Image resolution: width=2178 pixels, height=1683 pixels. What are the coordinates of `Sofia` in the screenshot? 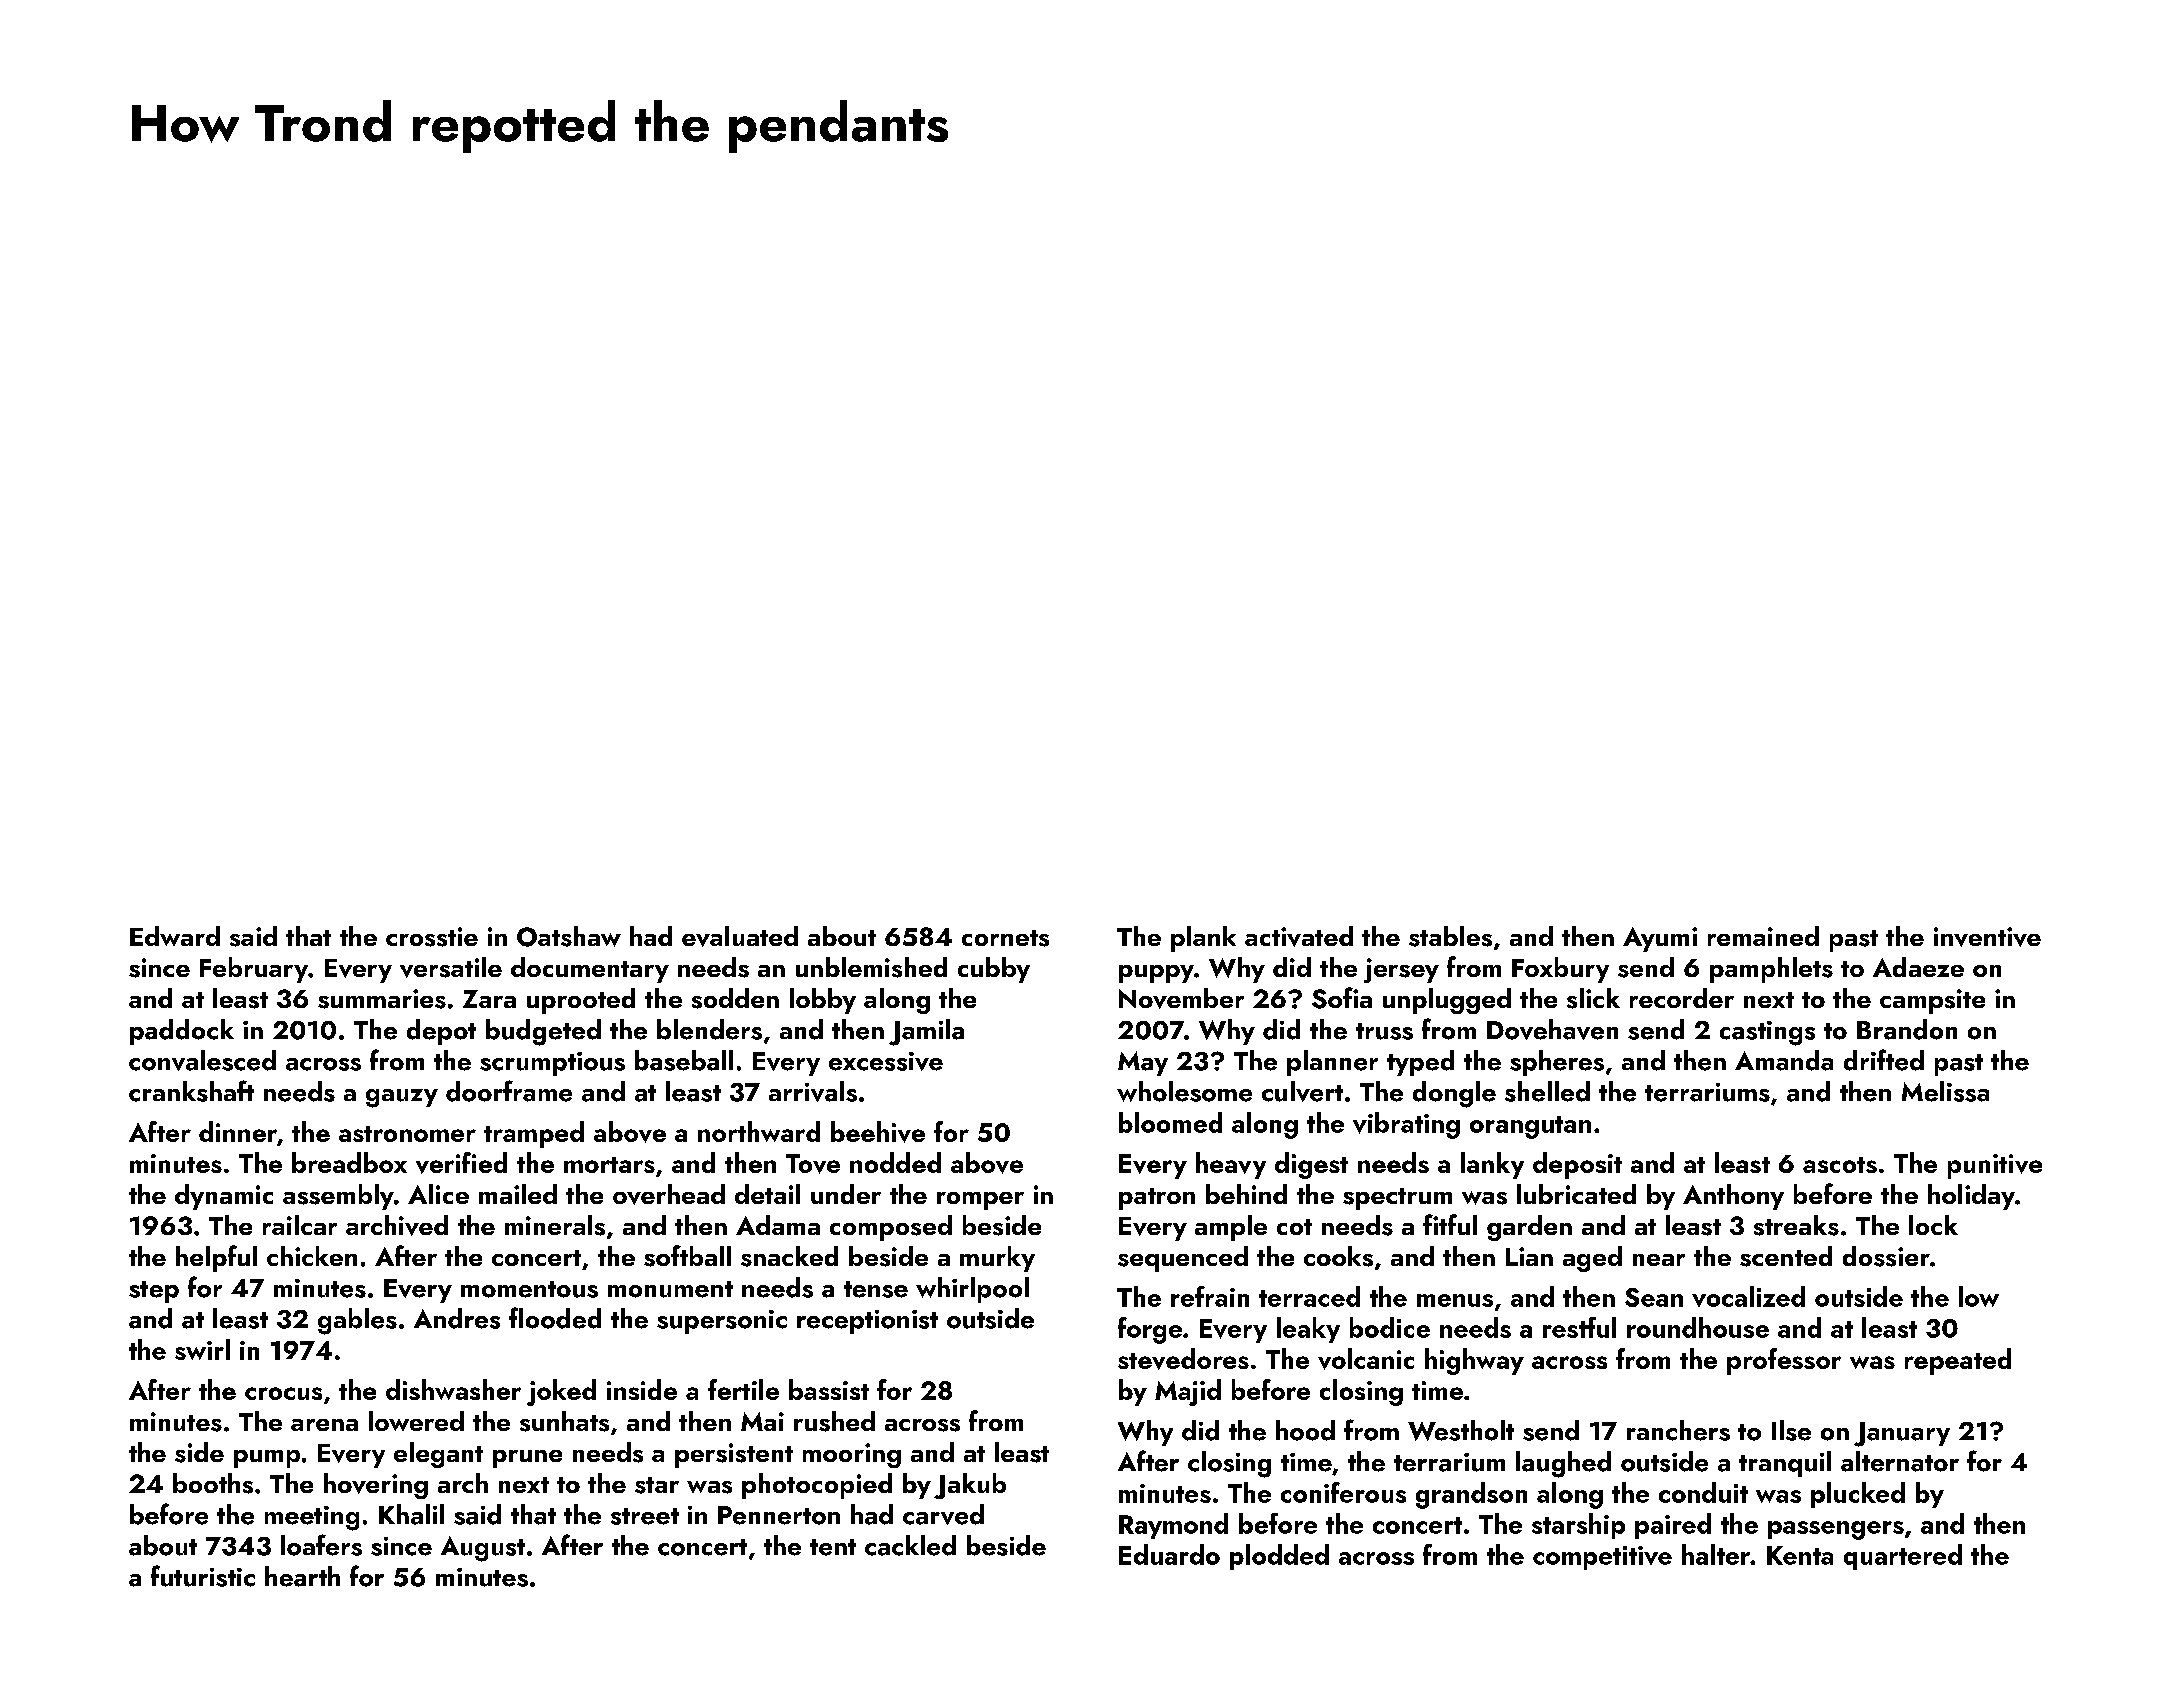 It's located at (1342, 998).
